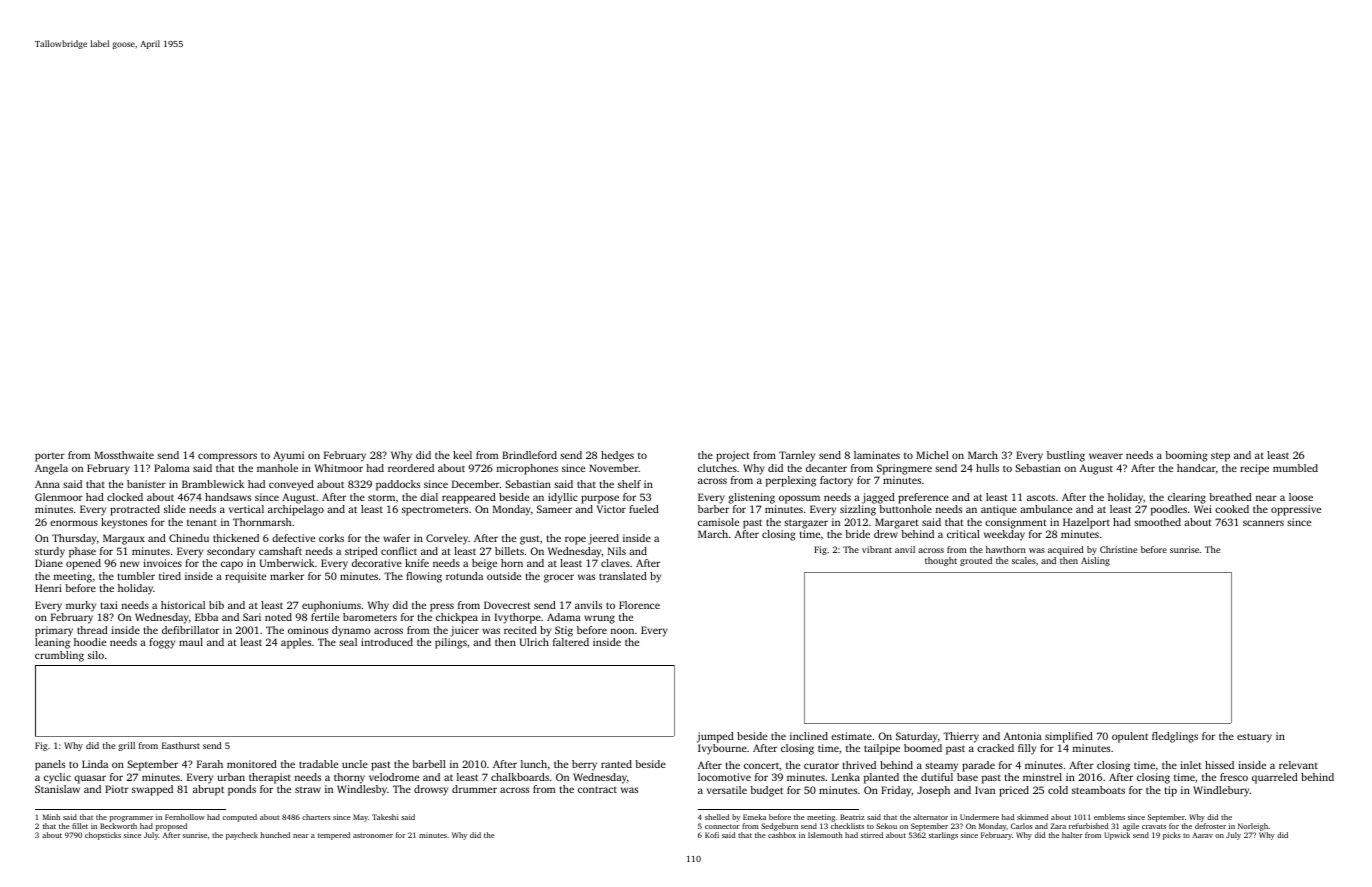  Describe the element at coordinates (451, 643) in the screenshot. I see `pilings` at that location.
